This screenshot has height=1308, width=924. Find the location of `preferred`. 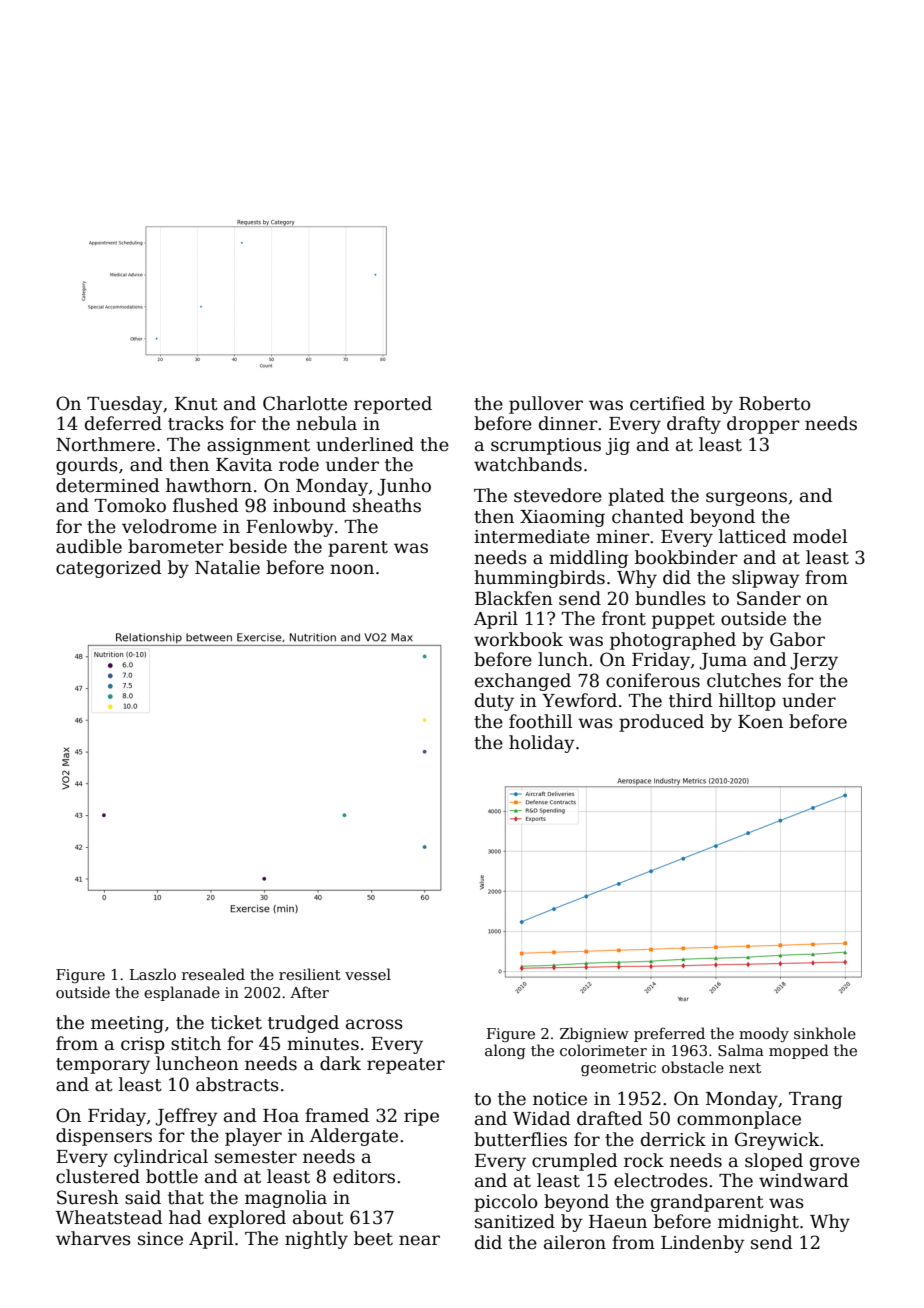

preferred is located at coordinates (669, 1034).
